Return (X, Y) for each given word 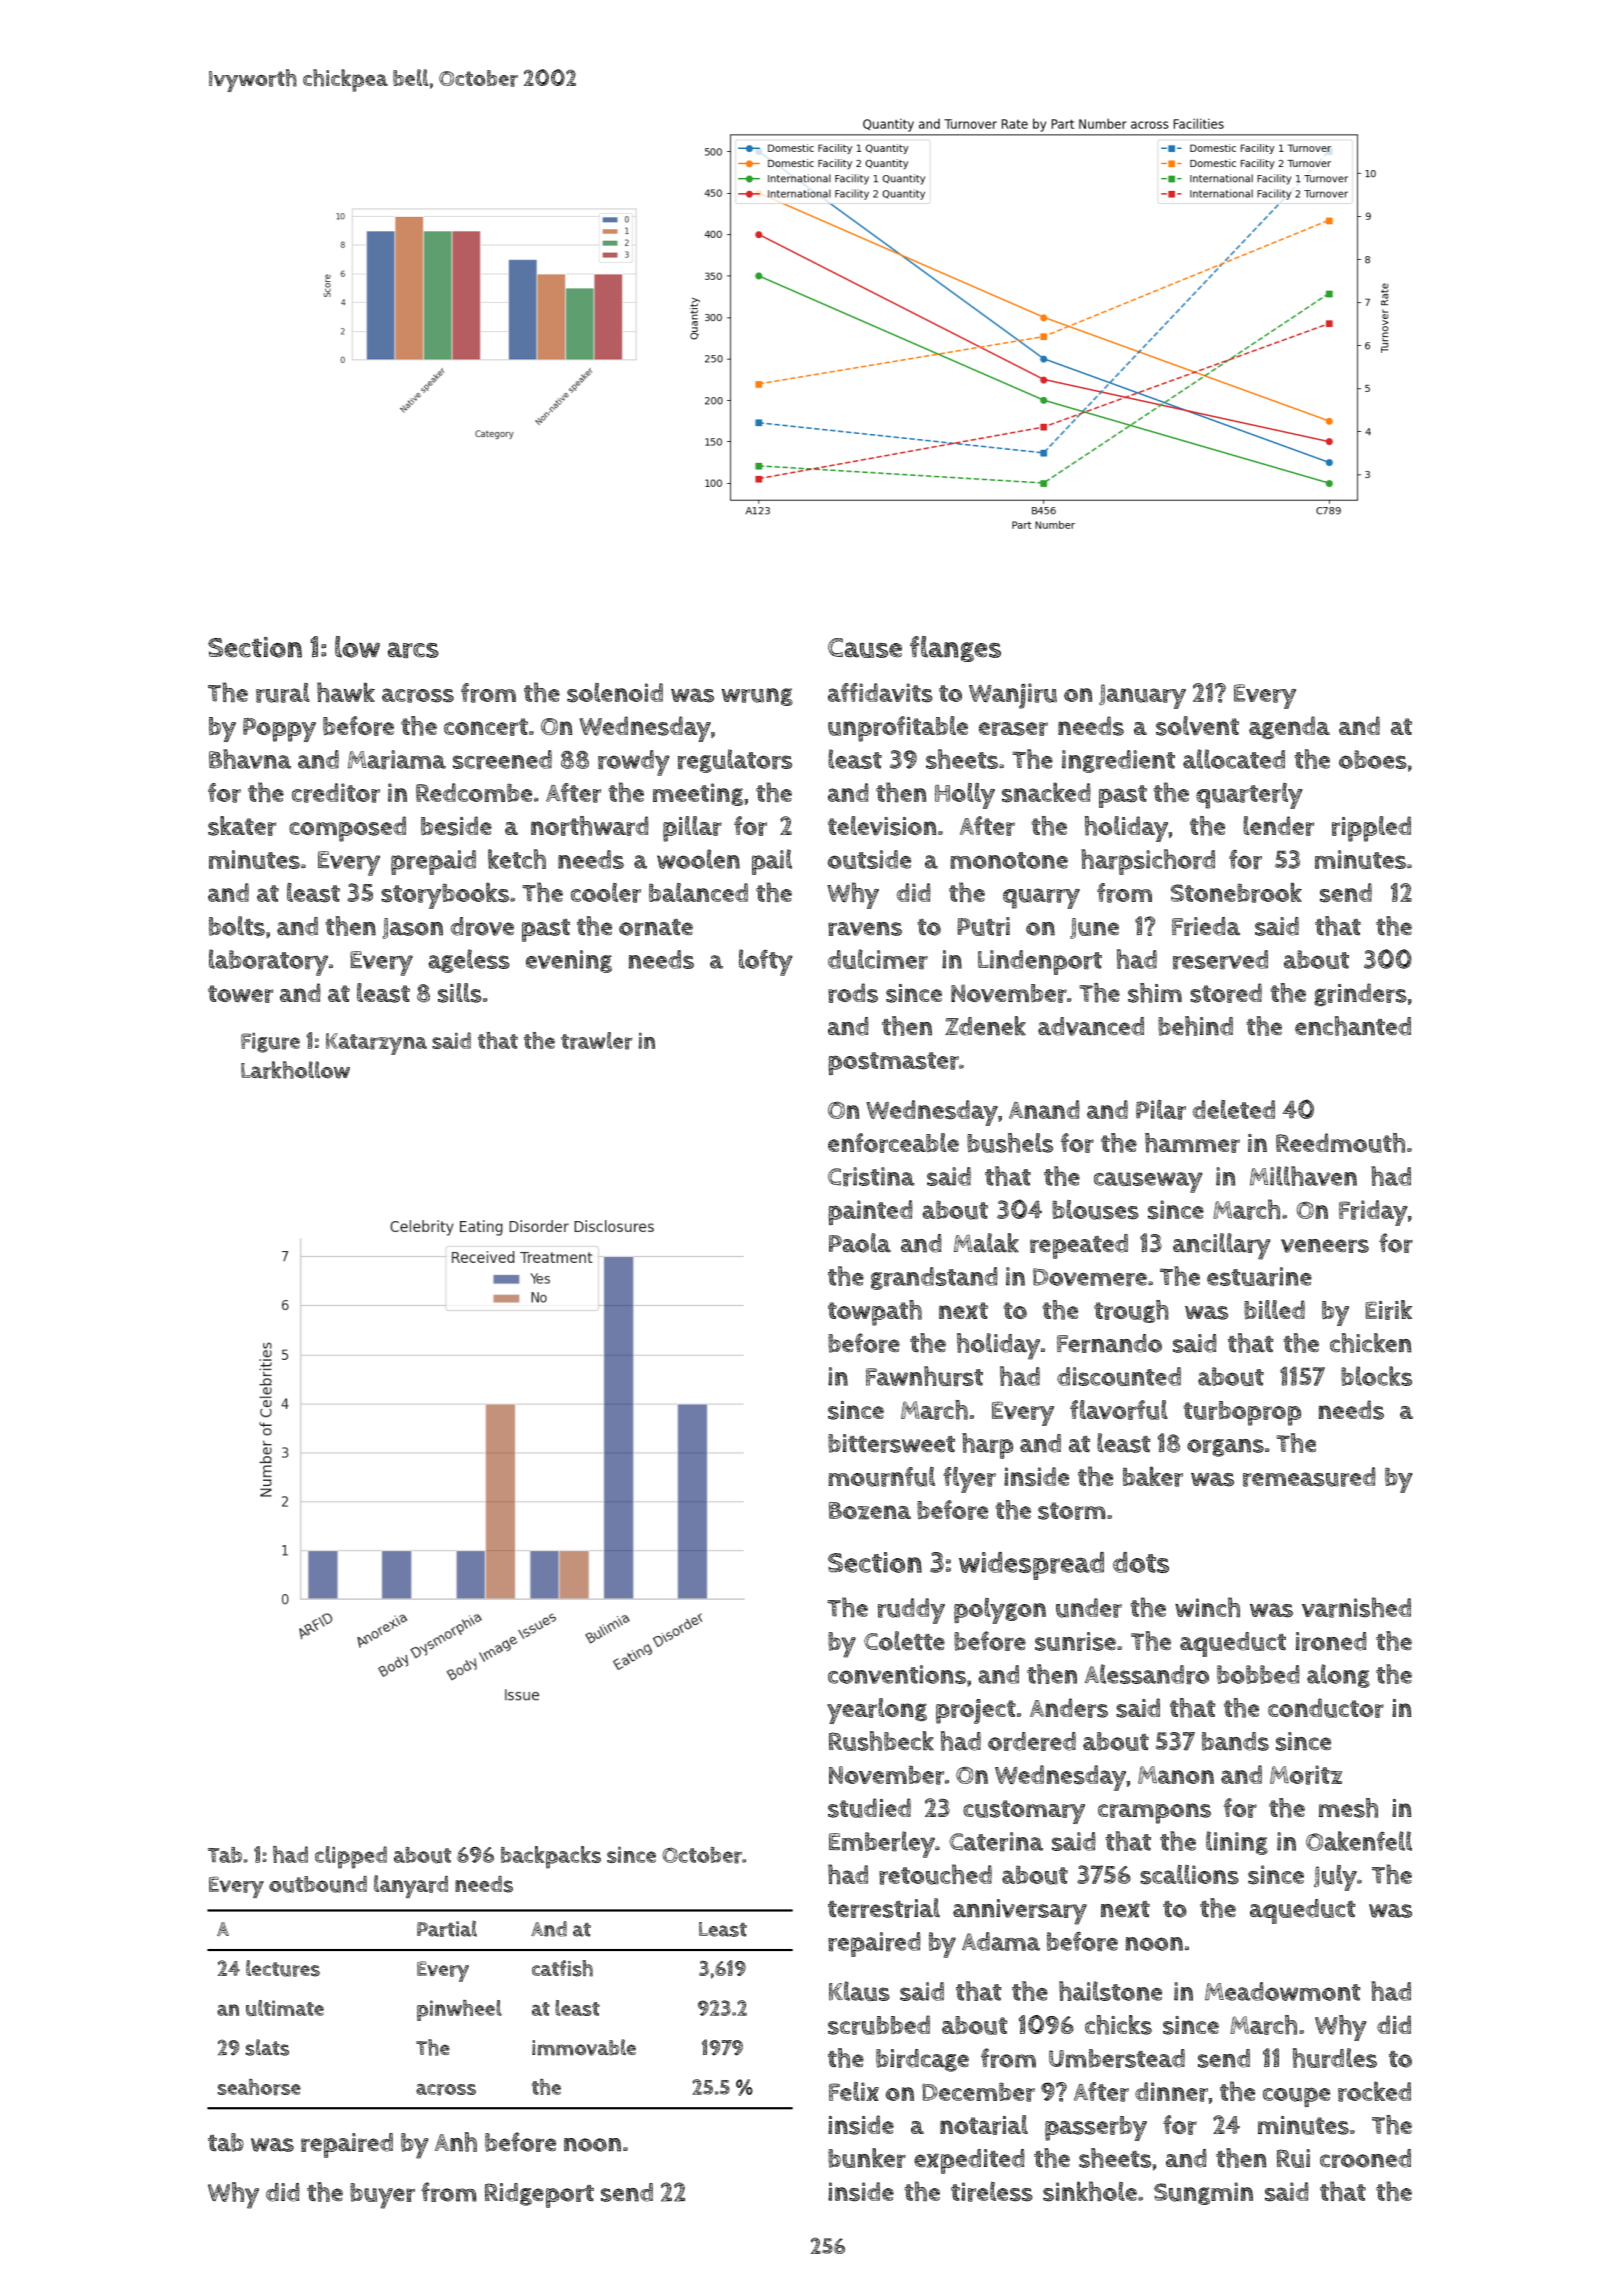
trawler (597, 1041)
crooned (1365, 2158)
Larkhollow (295, 1070)
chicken (1370, 1343)
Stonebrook (1236, 892)
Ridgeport (539, 2195)
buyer (382, 2196)
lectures (283, 1968)
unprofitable (898, 729)
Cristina (871, 1177)
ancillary (1222, 1246)
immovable (584, 2047)
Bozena (870, 1511)
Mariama (397, 760)
